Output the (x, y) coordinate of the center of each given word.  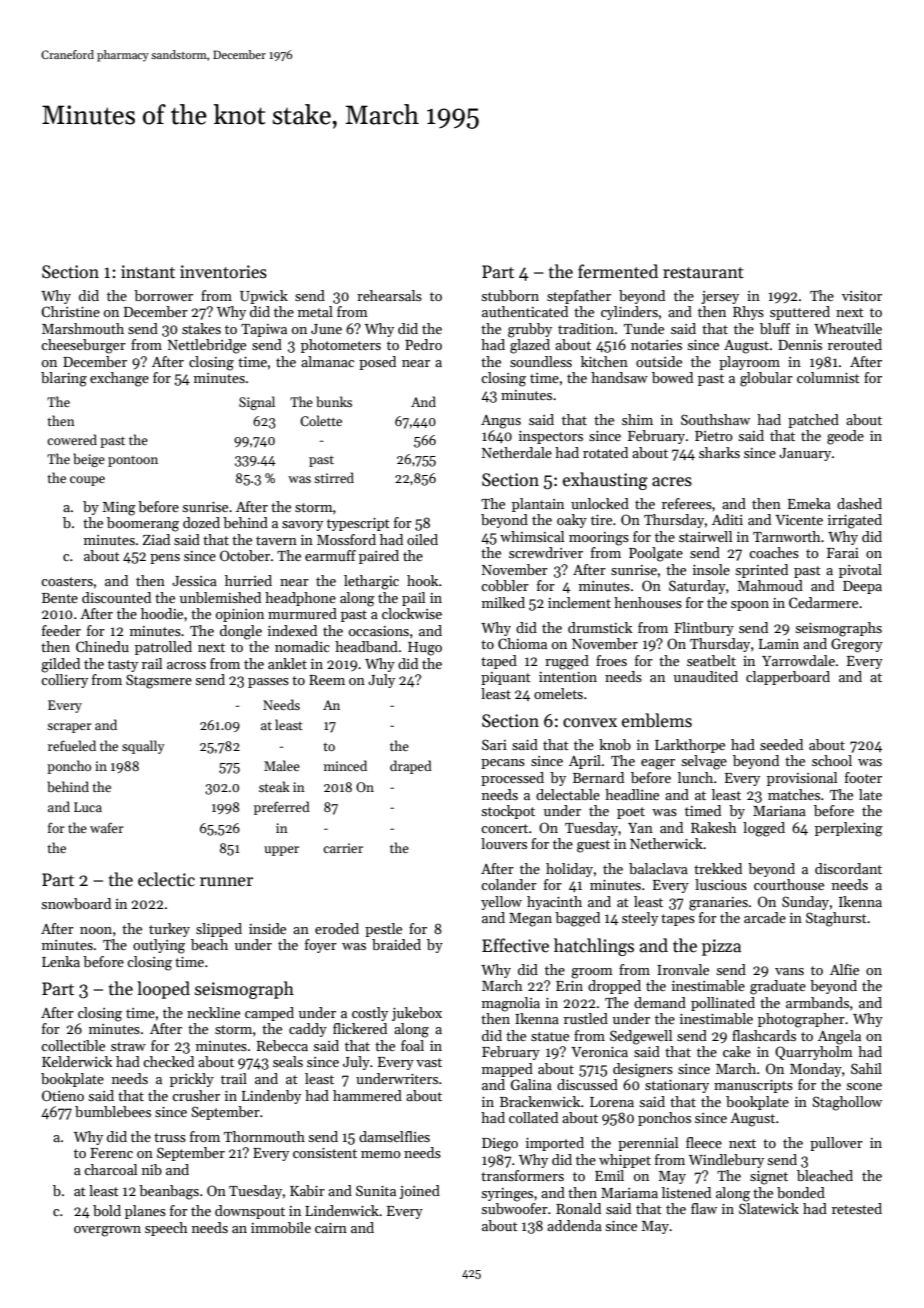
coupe (87, 481)
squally (143, 747)
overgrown (107, 1231)
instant (148, 272)
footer (863, 777)
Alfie (844, 969)
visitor (862, 296)
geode (845, 437)
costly (370, 1014)
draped (411, 767)
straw (128, 1046)
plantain (538, 505)
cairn (331, 1228)
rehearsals (389, 295)
